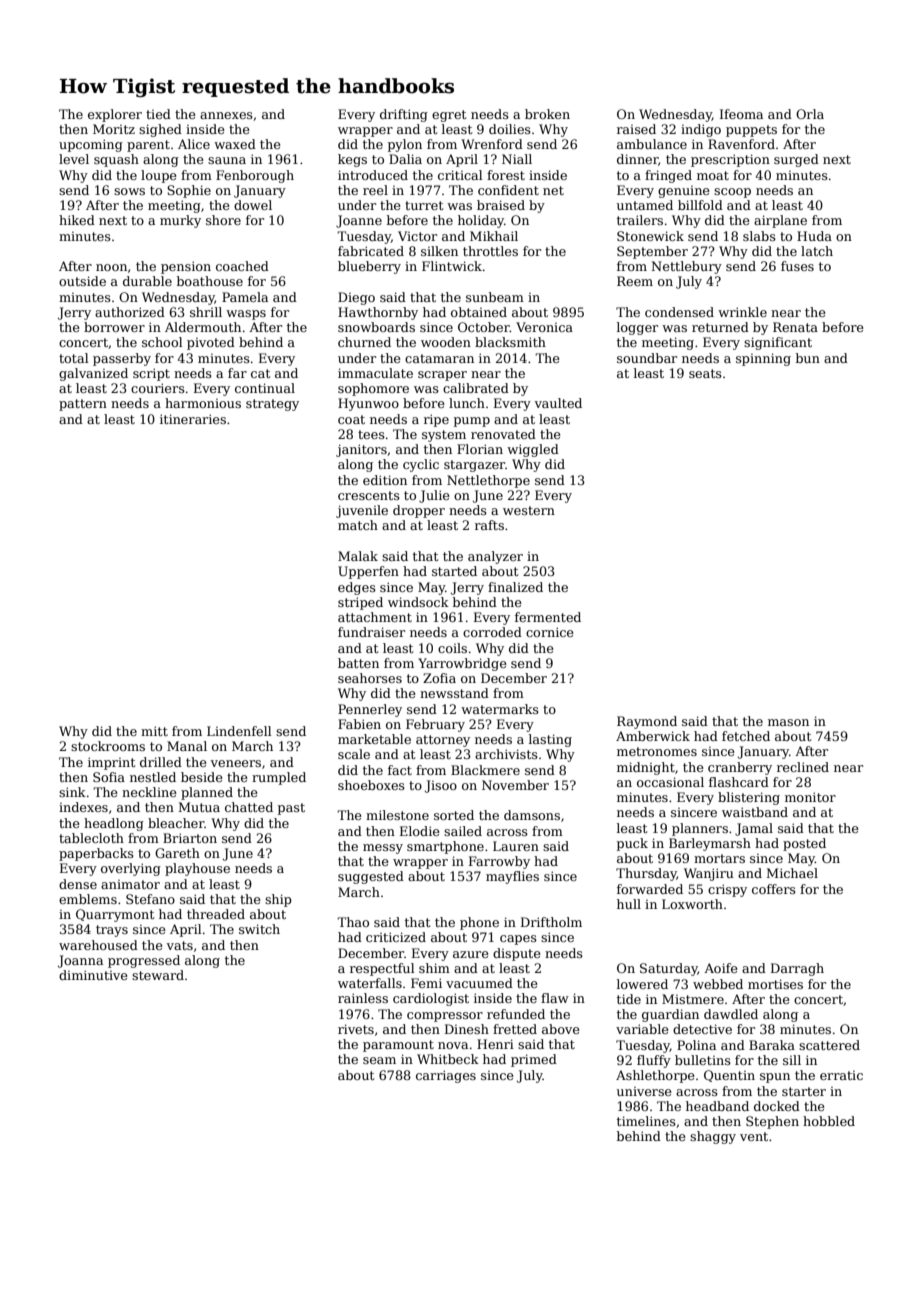  I want to click on Lindenfell, so click(239, 731).
